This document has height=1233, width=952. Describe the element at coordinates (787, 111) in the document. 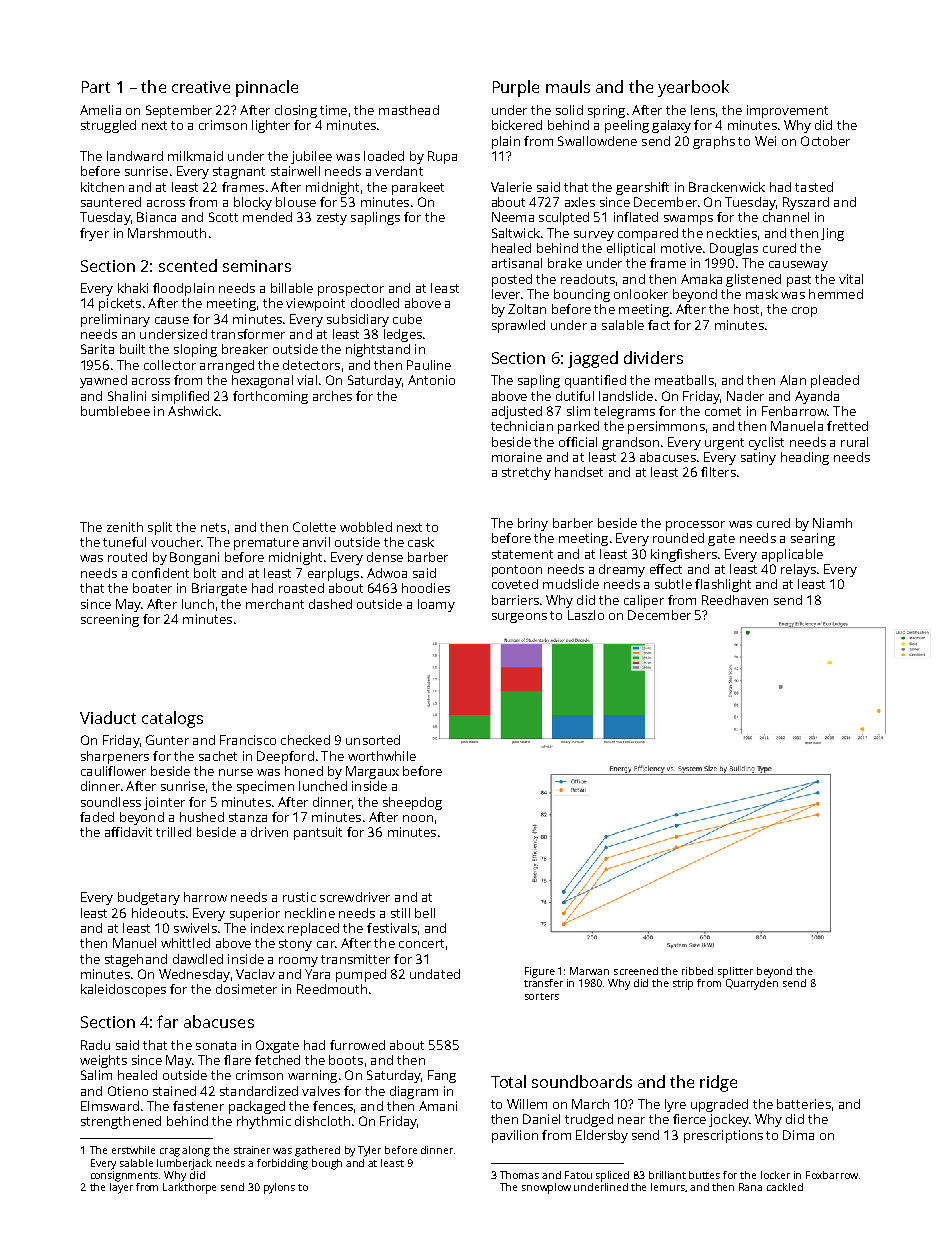

I see `improvement` at that location.
